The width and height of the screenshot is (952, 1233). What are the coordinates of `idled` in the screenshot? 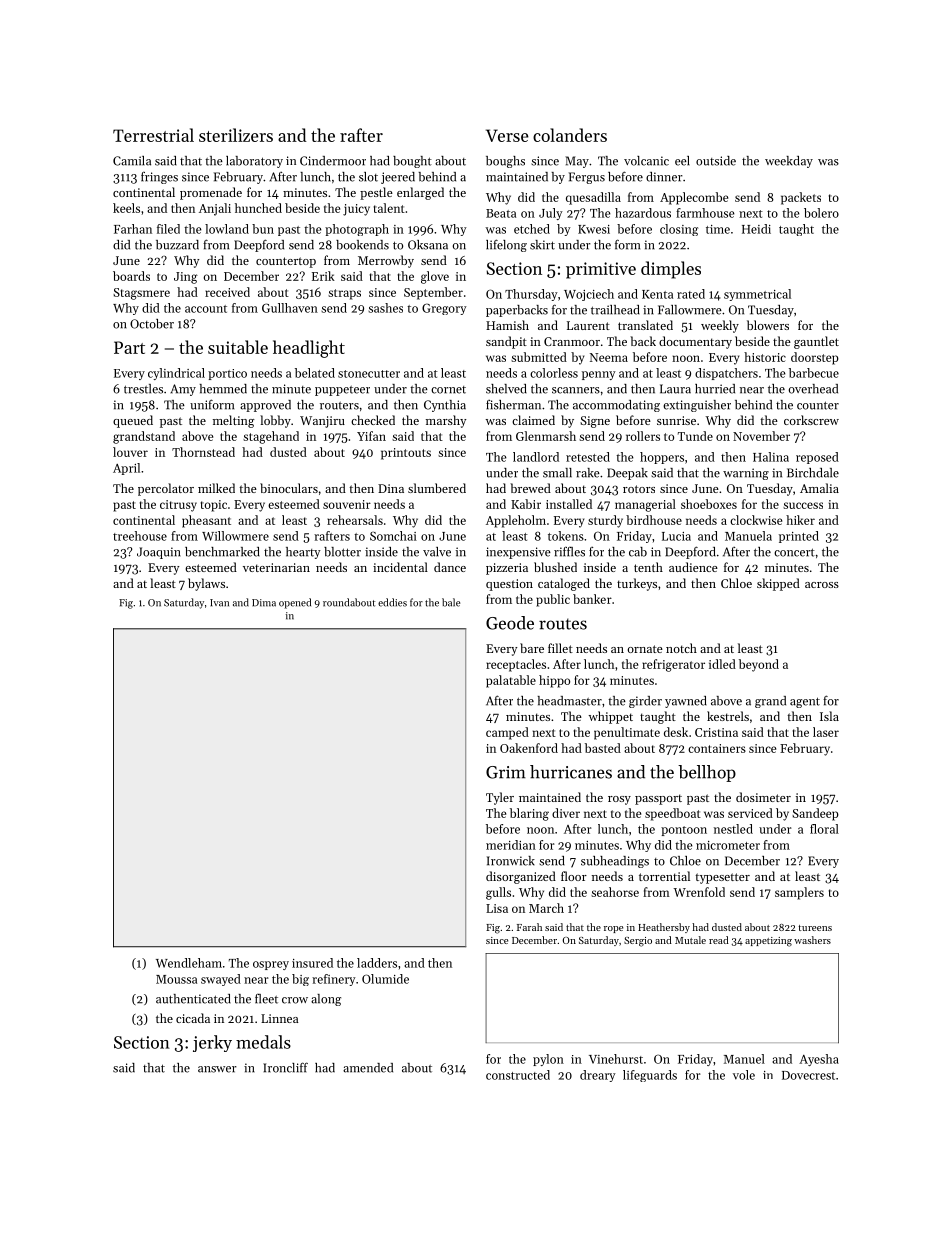 It's located at (722, 664).
